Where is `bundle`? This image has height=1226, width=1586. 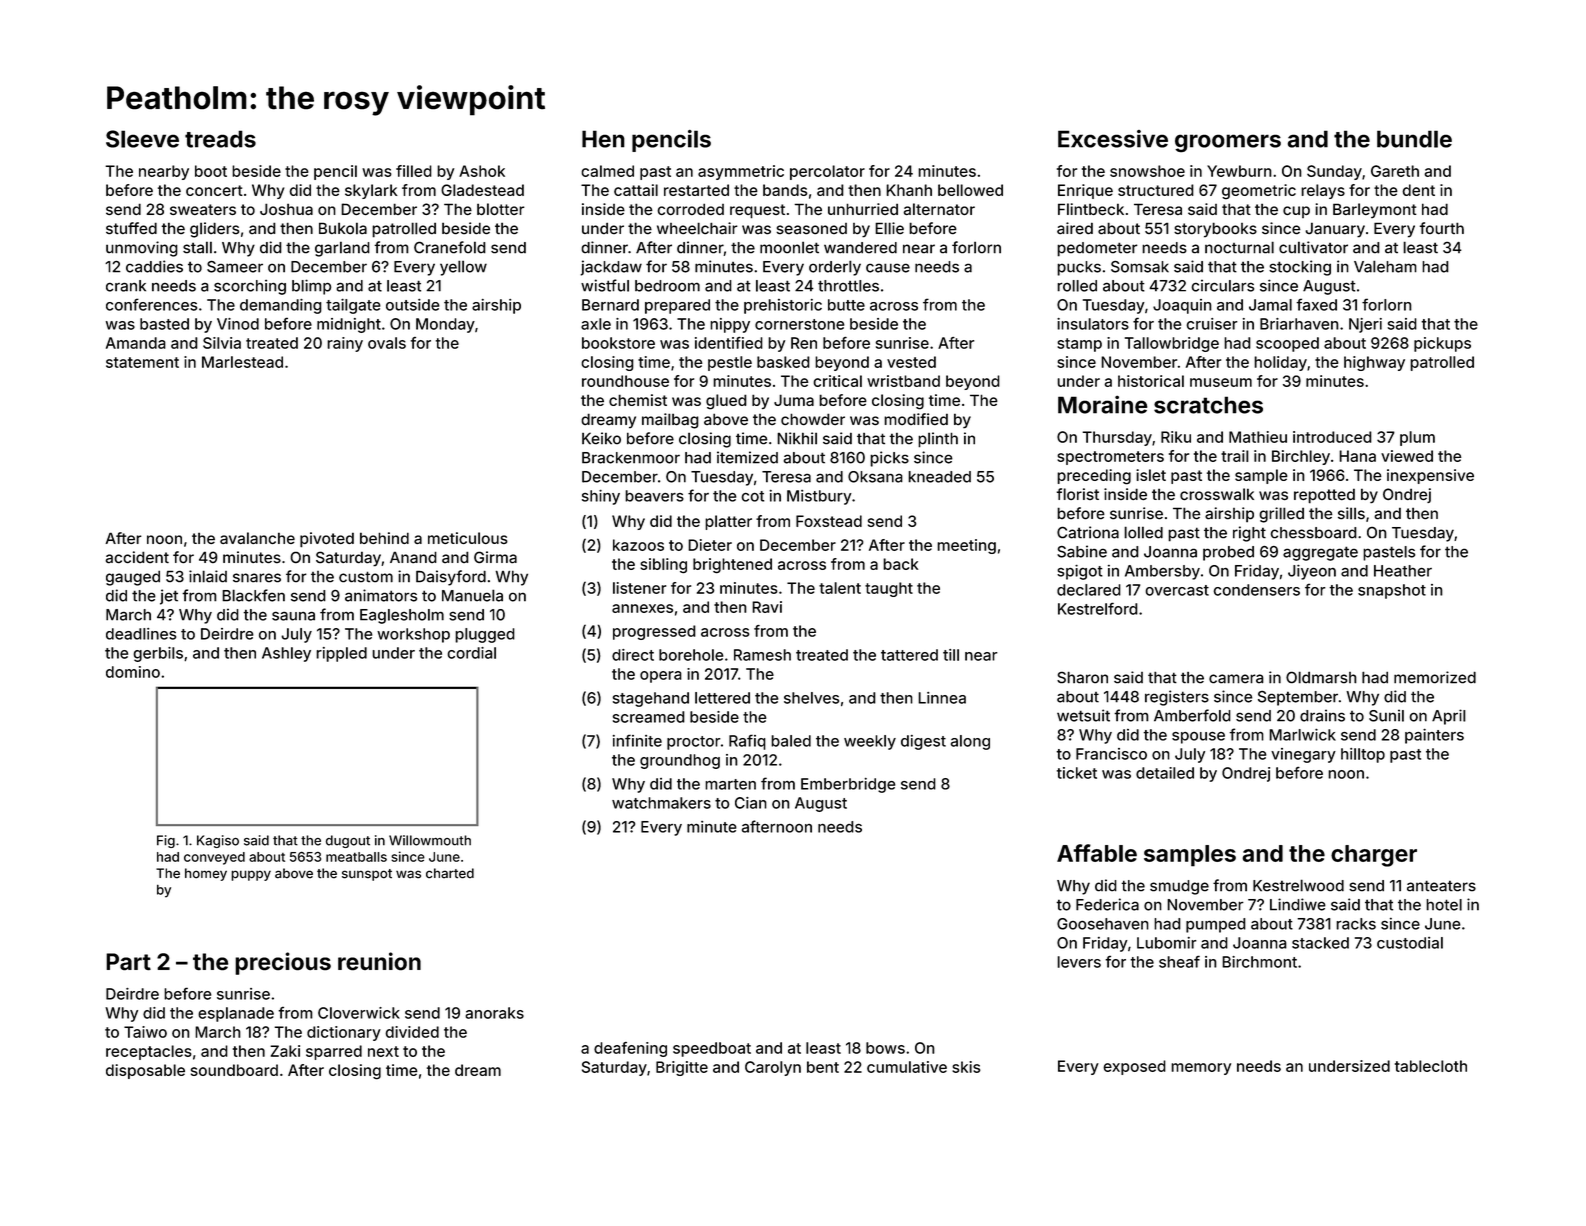 bundle is located at coordinates (1414, 139).
